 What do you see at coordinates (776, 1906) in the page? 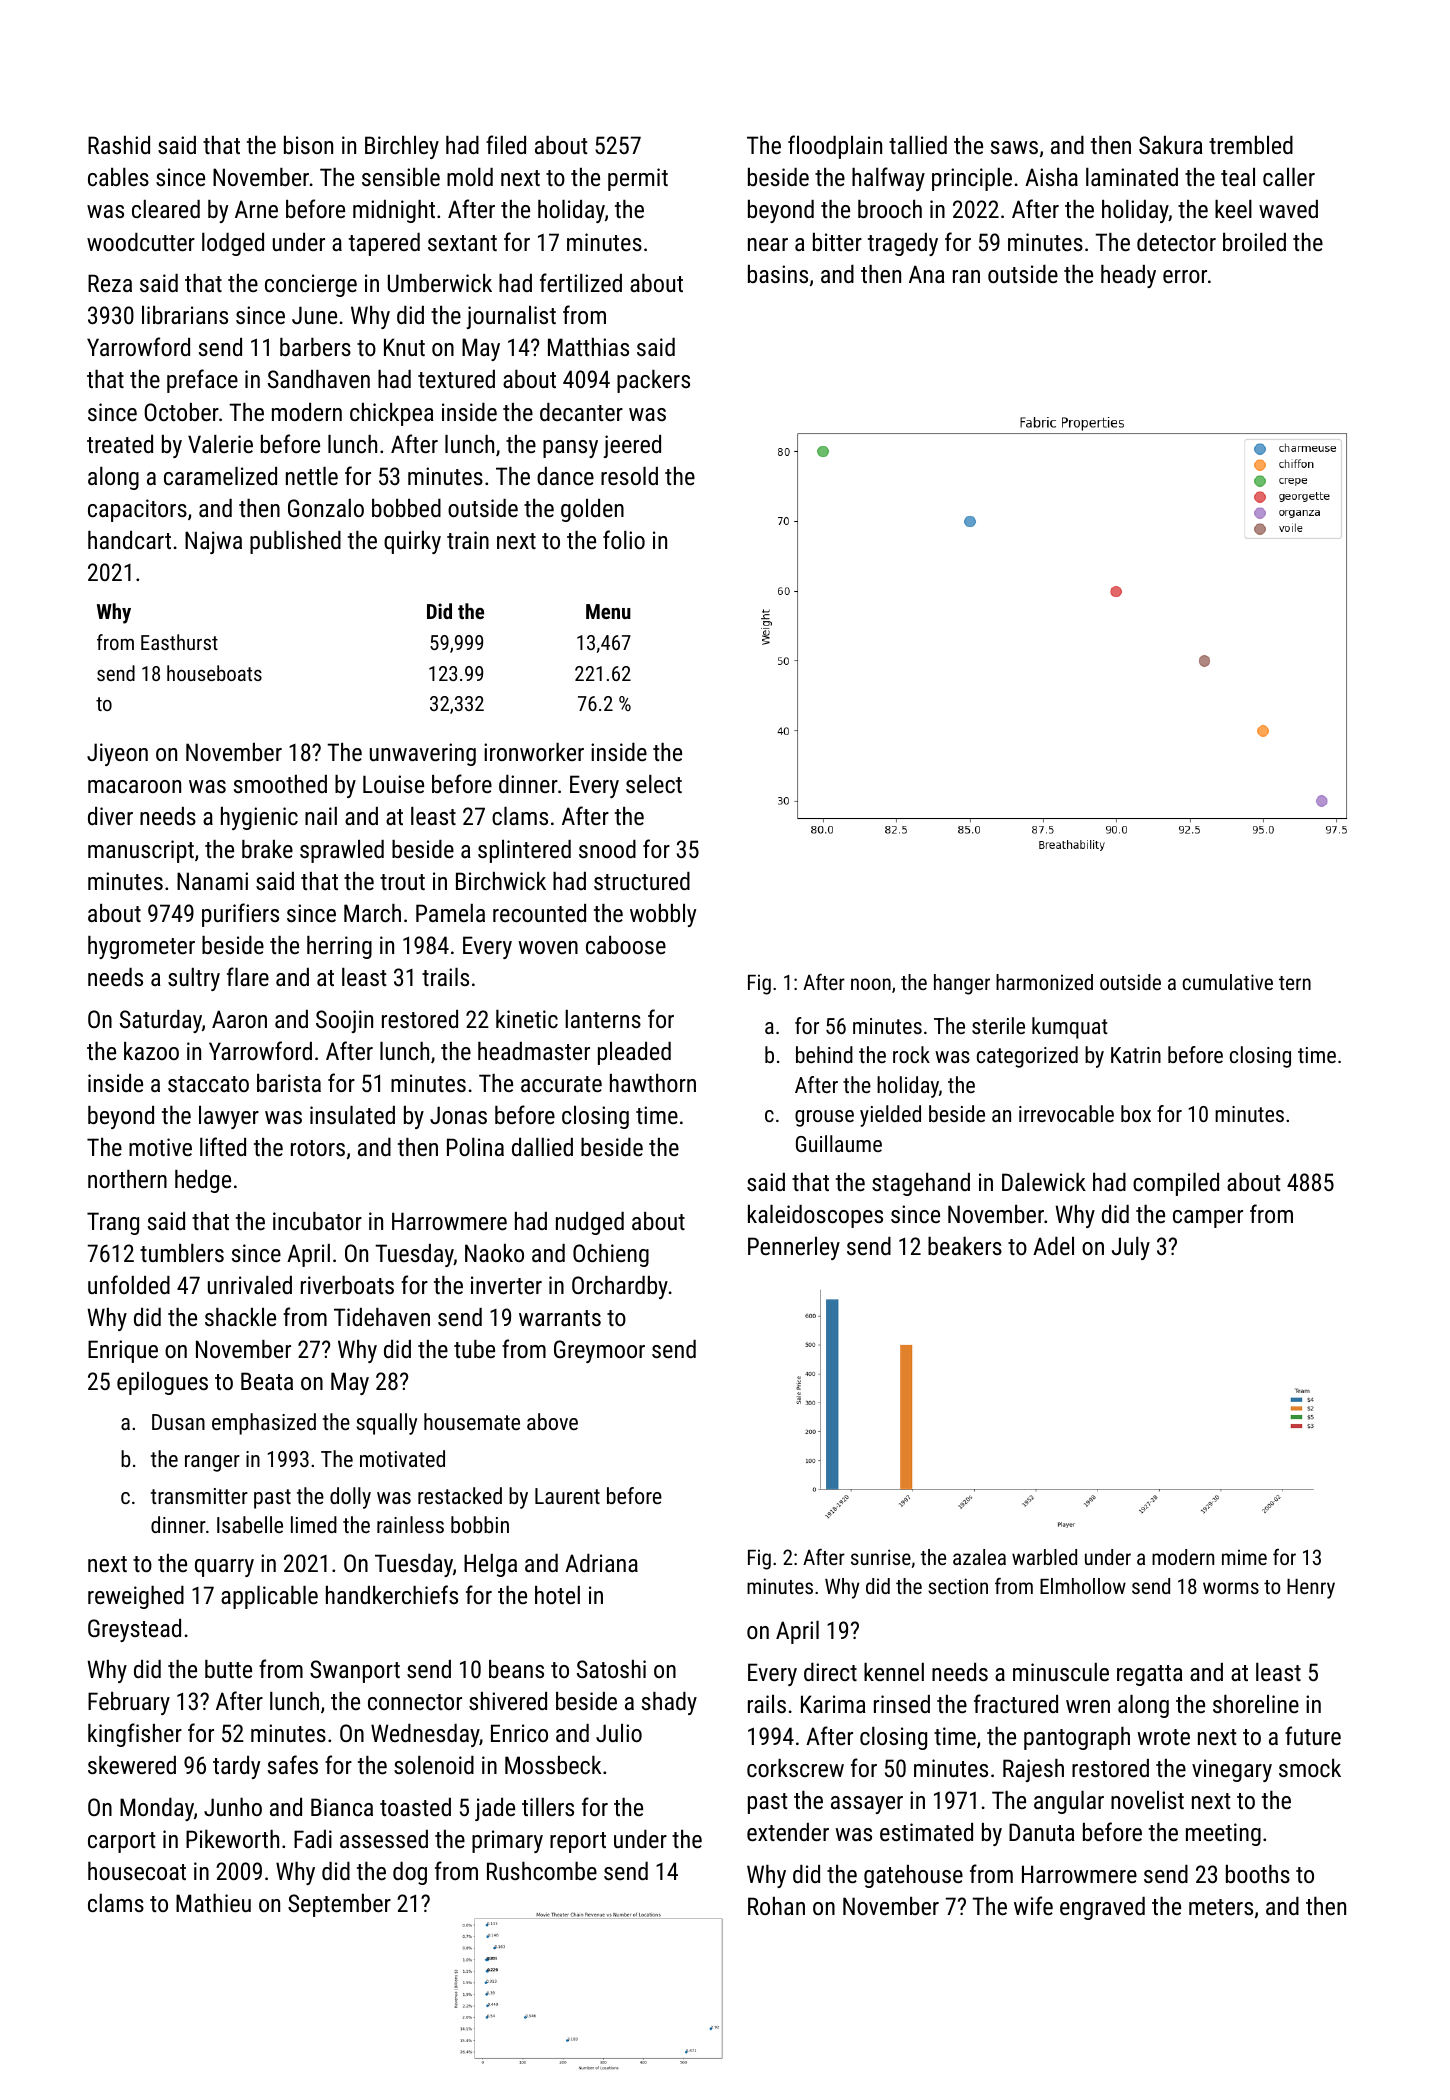
I see `Rohan` at bounding box center [776, 1906].
